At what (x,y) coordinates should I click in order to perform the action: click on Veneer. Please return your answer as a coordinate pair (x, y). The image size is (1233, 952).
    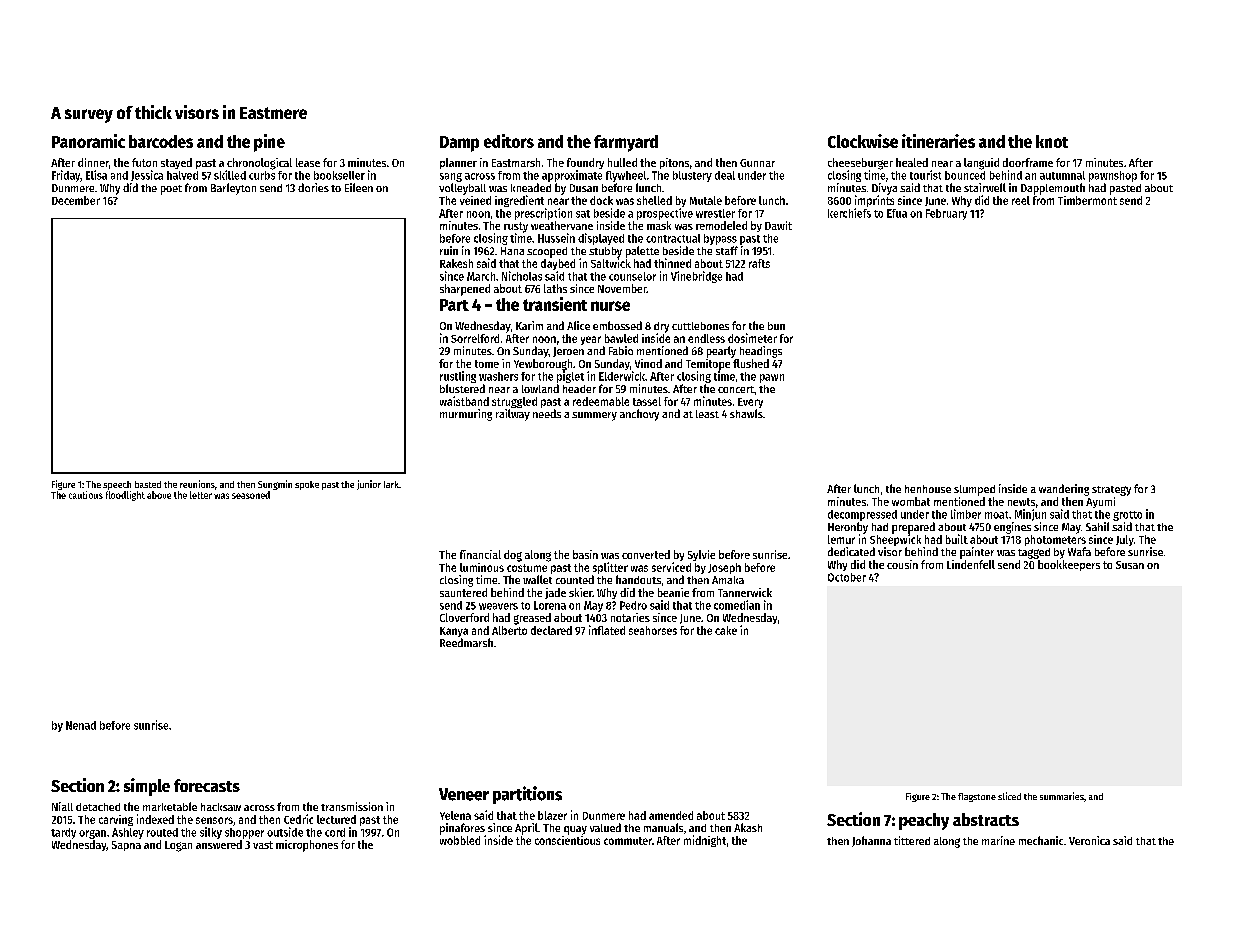
    Looking at the image, I should click on (464, 794).
